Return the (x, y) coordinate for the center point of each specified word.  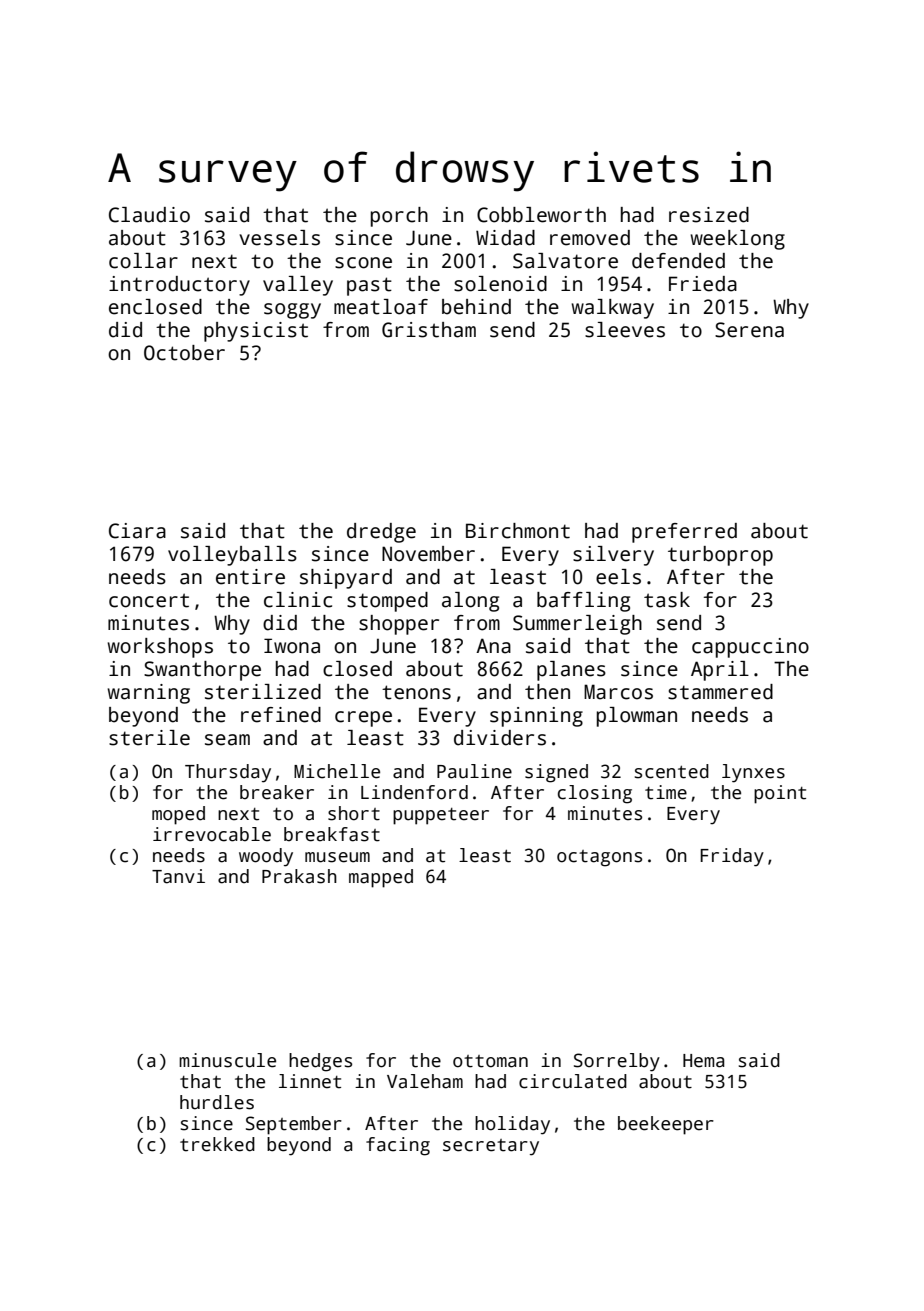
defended (678, 261)
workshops (160, 648)
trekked (217, 1144)
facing (398, 1146)
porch (399, 217)
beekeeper (666, 1125)
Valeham (425, 1081)
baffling (583, 602)
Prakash (299, 876)
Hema (703, 1061)
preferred (684, 533)
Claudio (149, 215)
